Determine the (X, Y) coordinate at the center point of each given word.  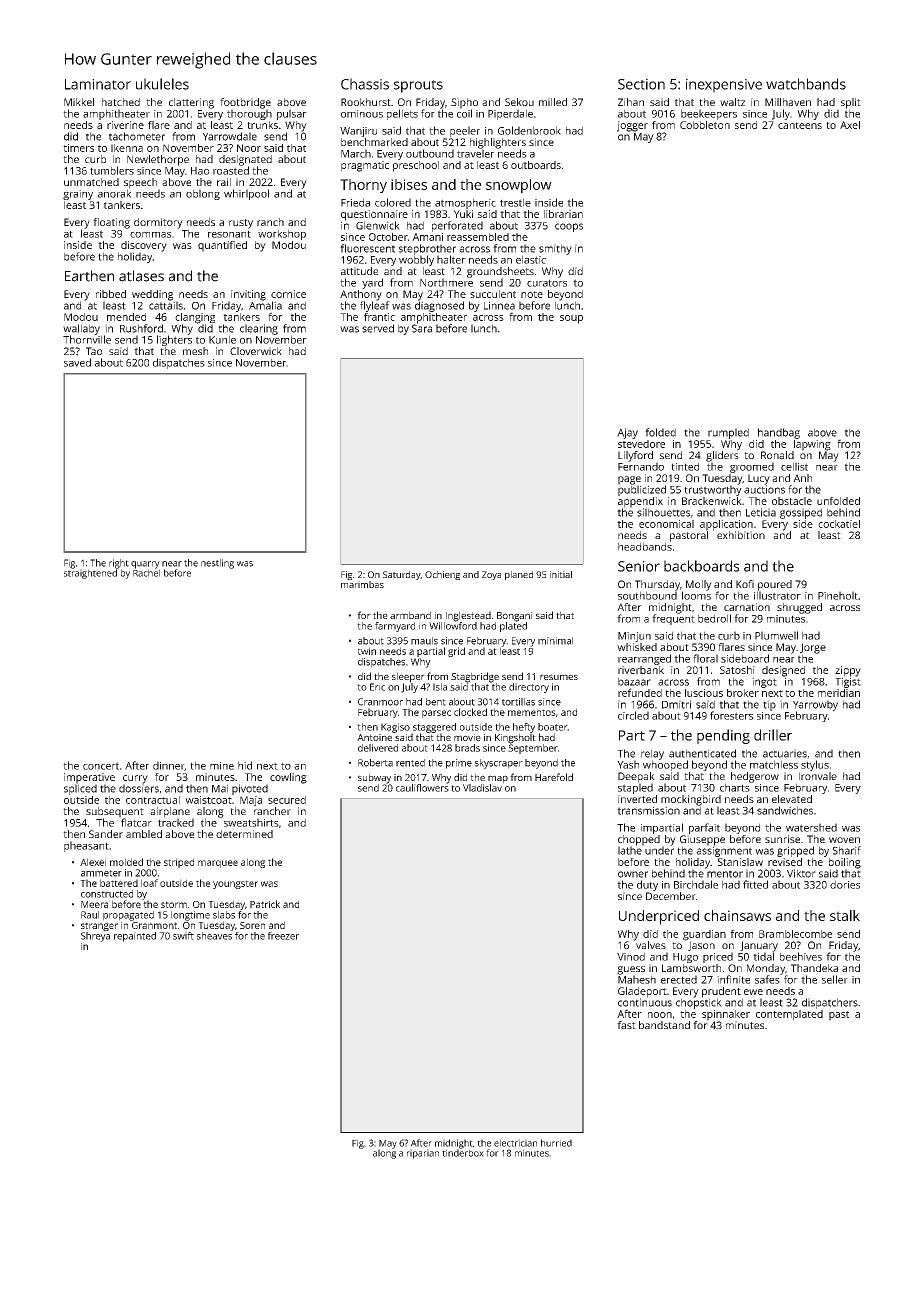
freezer (283, 936)
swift (183, 936)
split (851, 103)
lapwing (812, 445)
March (356, 153)
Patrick (265, 904)
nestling (217, 564)
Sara (422, 328)
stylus (815, 765)
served (378, 328)
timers (78, 148)
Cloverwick (256, 351)
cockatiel (839, 524)
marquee (218, 864)
